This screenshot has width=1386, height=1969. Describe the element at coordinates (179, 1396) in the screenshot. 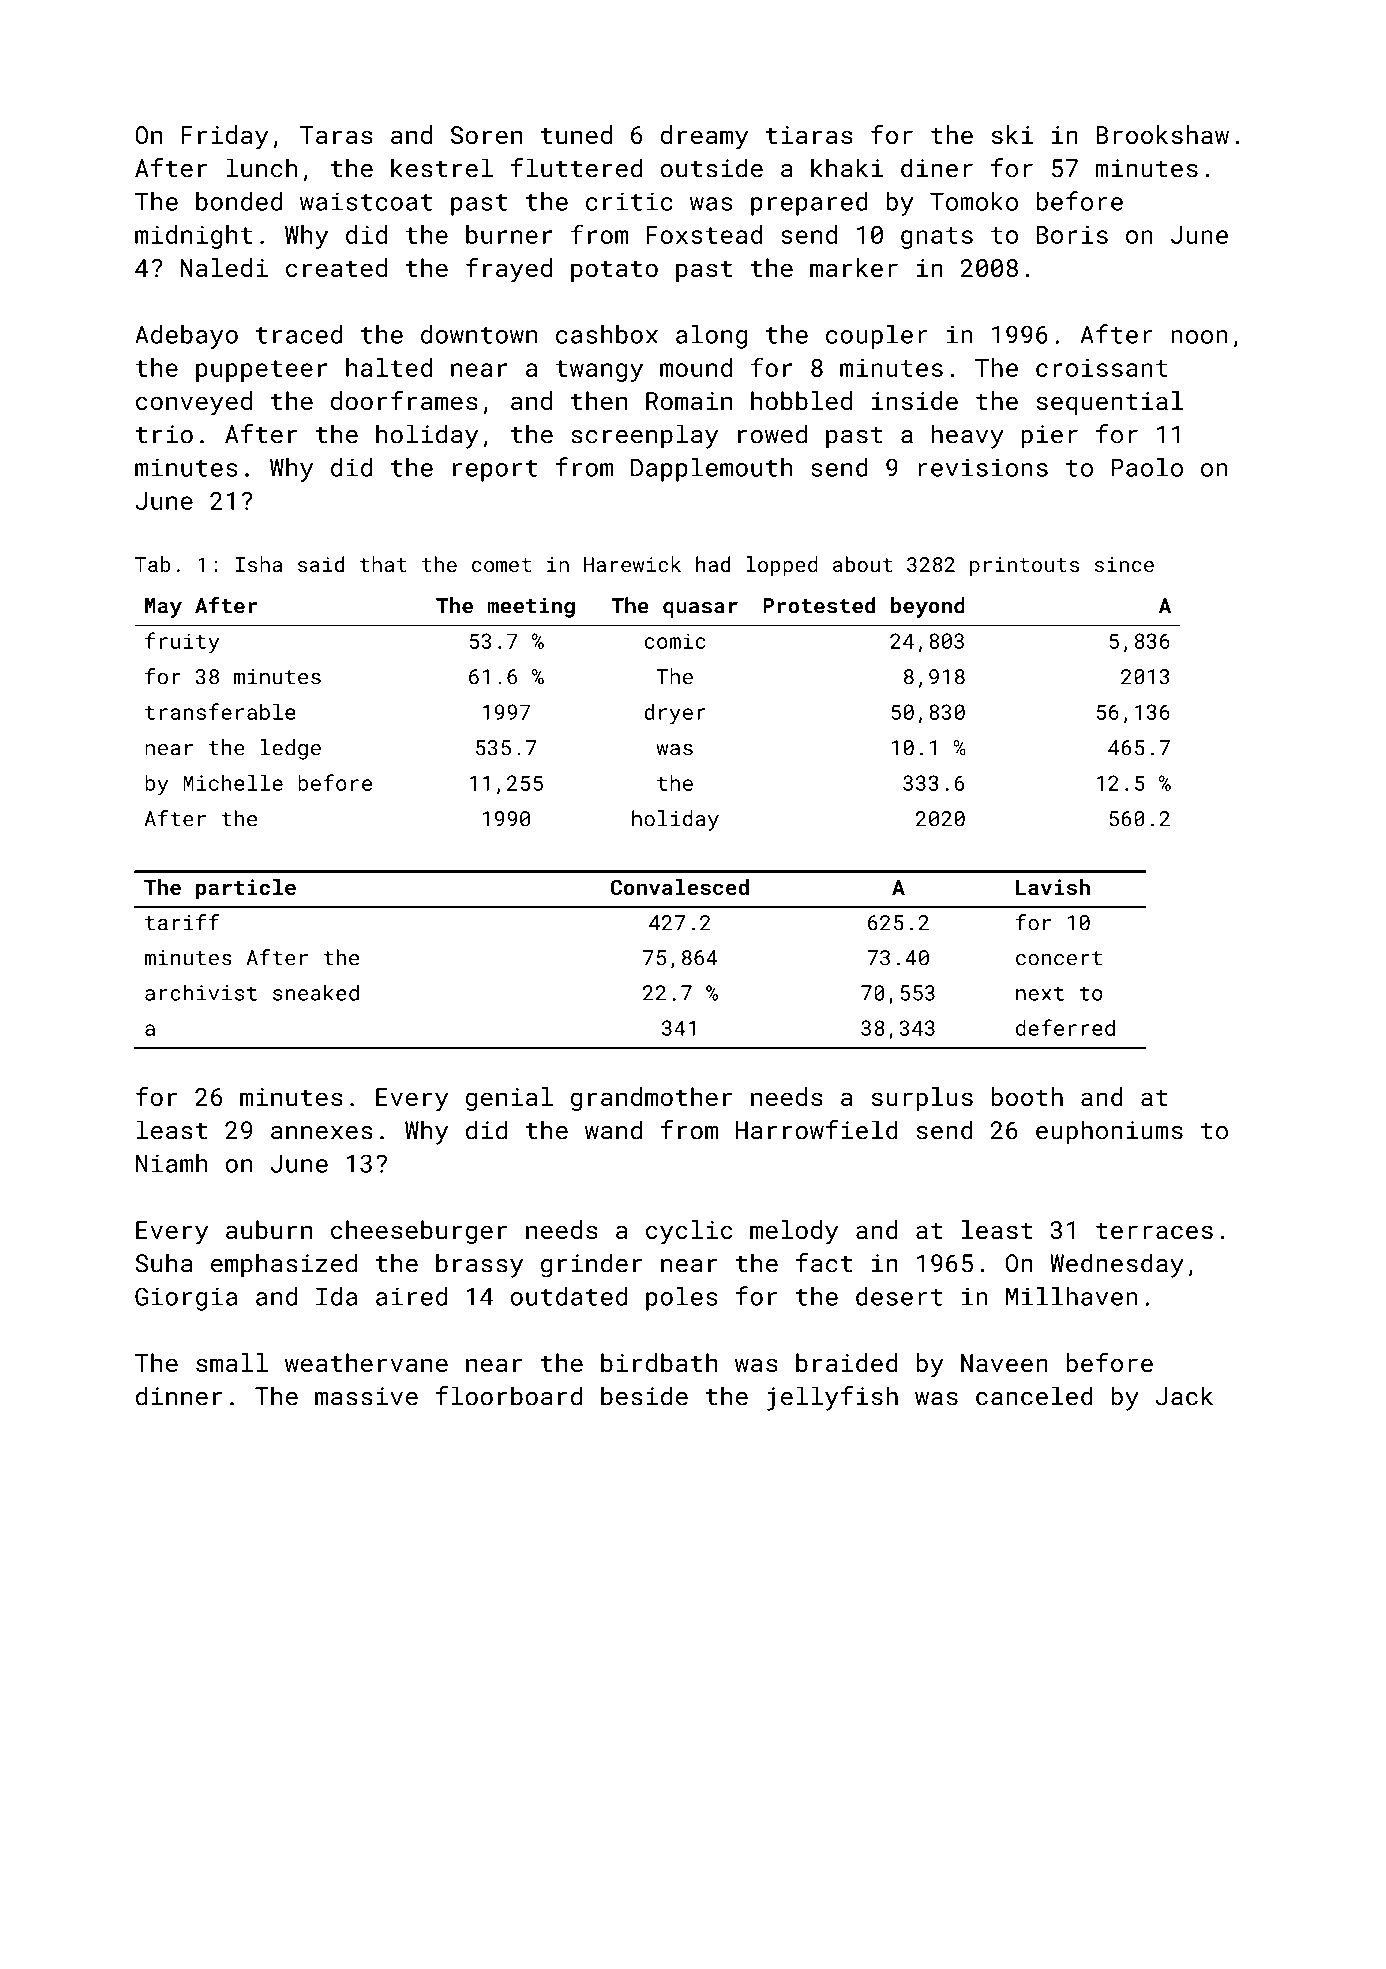

I see `dinner` at that location.
